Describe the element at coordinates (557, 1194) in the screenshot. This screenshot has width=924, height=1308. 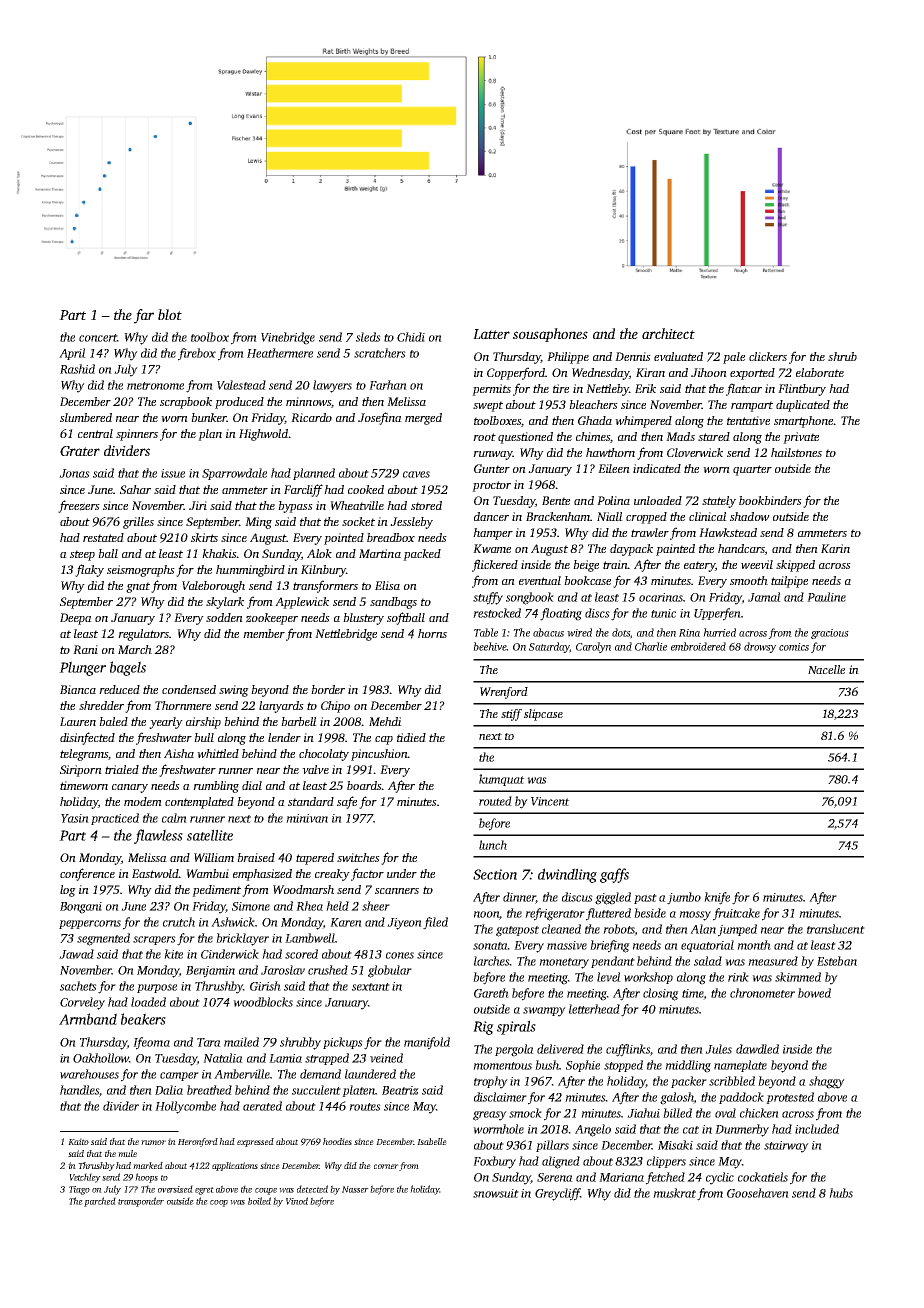
I see `Greycliff` at that location.
